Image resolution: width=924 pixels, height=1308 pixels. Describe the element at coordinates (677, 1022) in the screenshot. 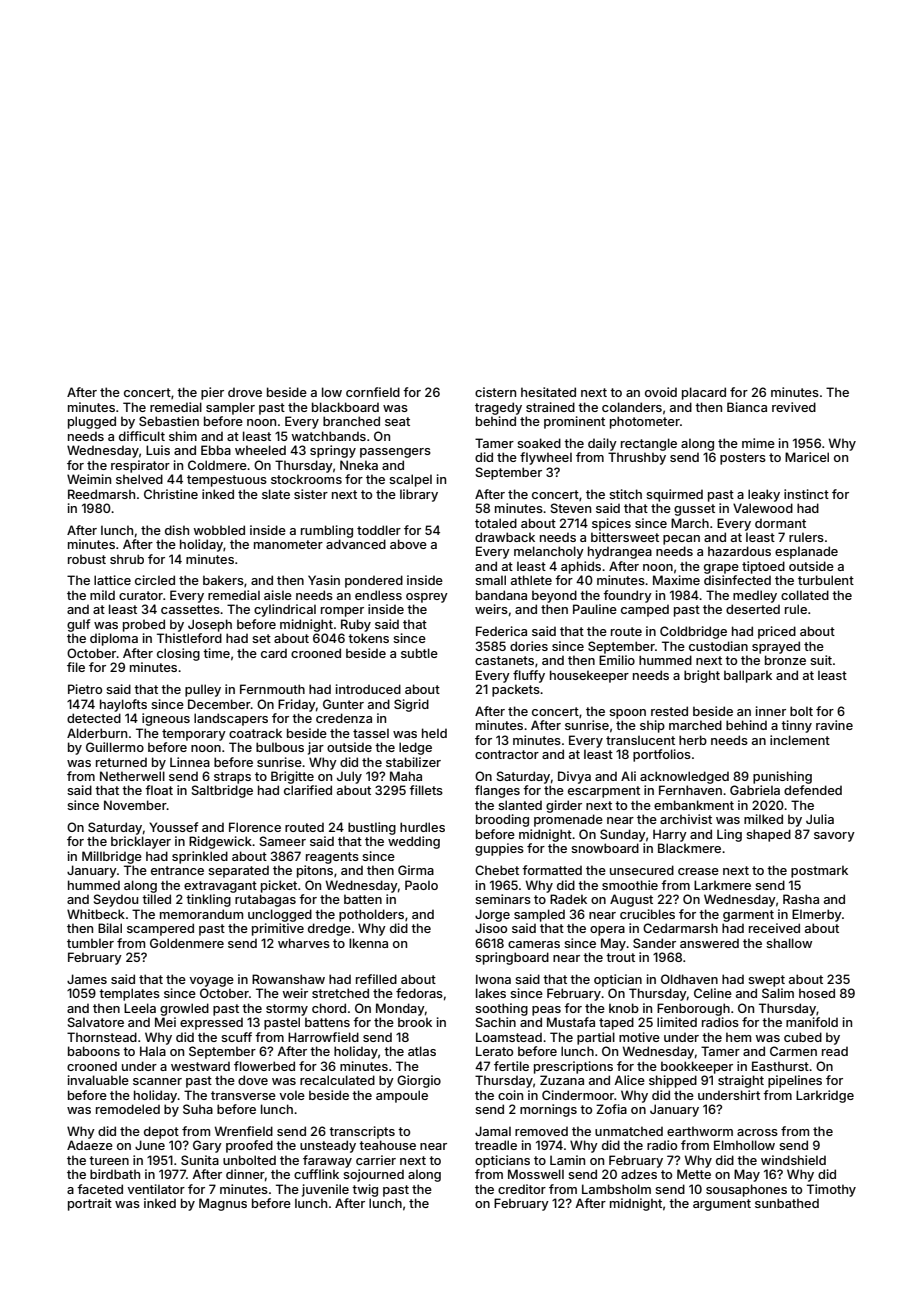

I see `limited` at that location.
